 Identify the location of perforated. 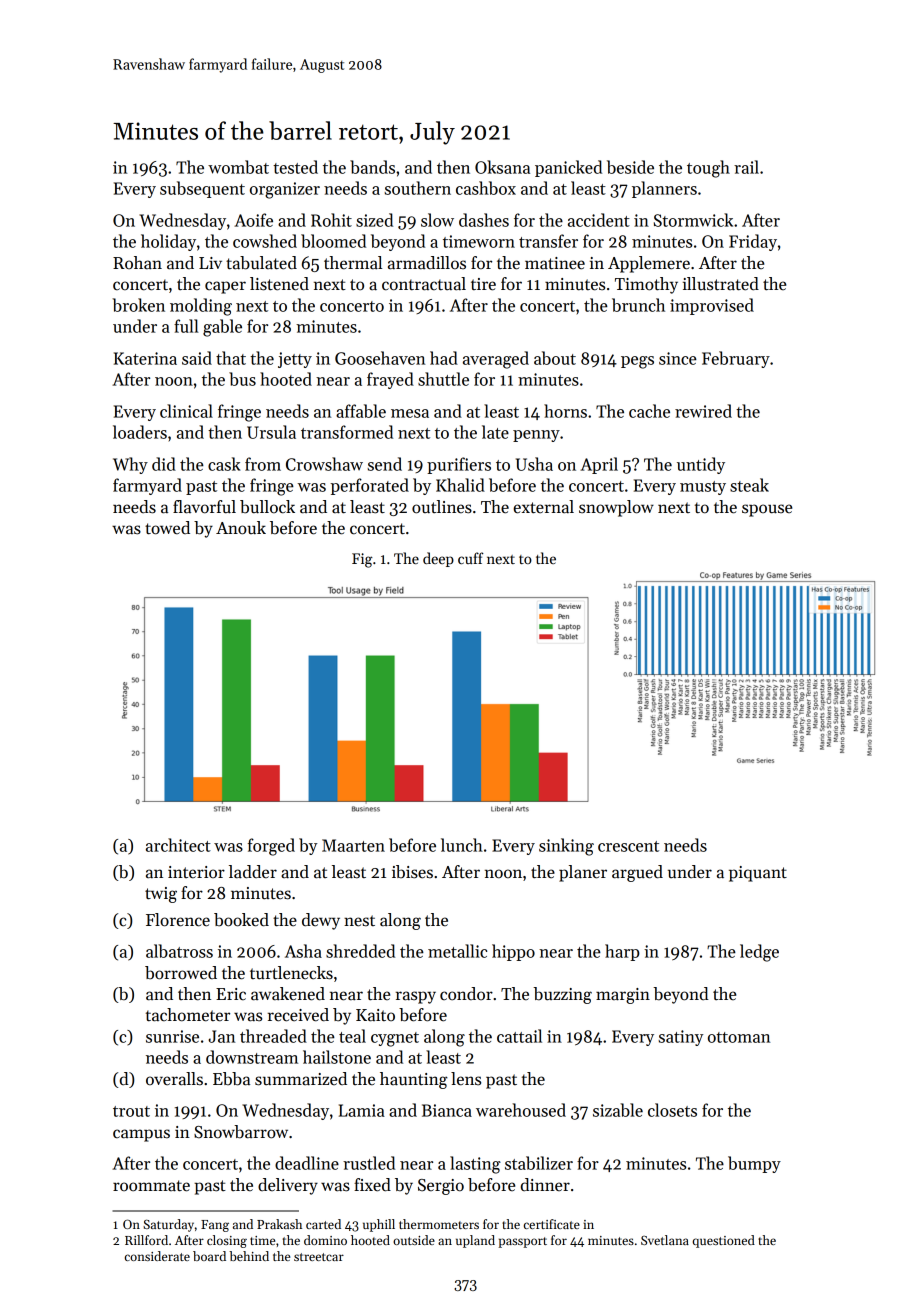
(369, 486).
